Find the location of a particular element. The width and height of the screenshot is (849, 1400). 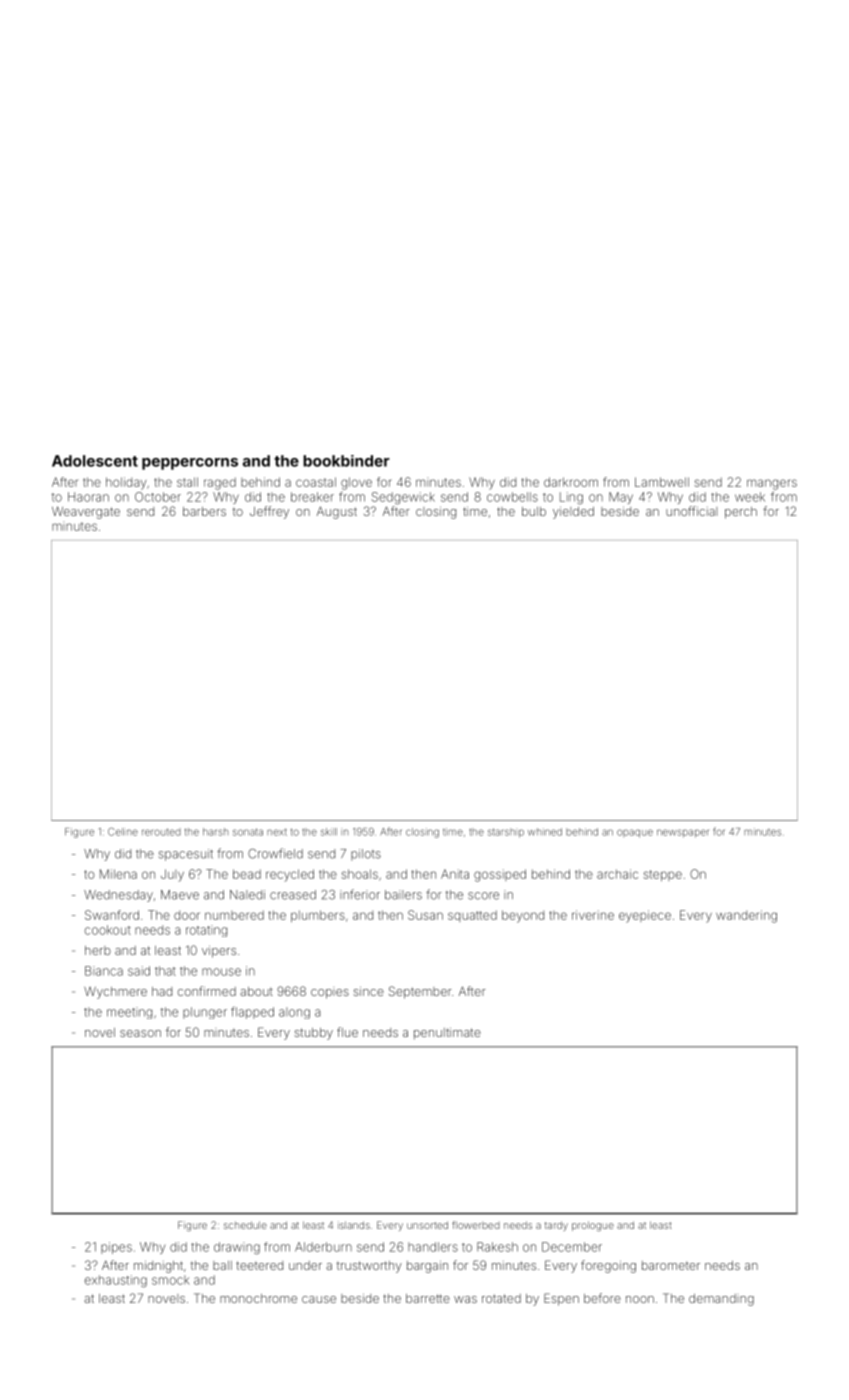

Weavergate is located at coordinates (86, 512).
